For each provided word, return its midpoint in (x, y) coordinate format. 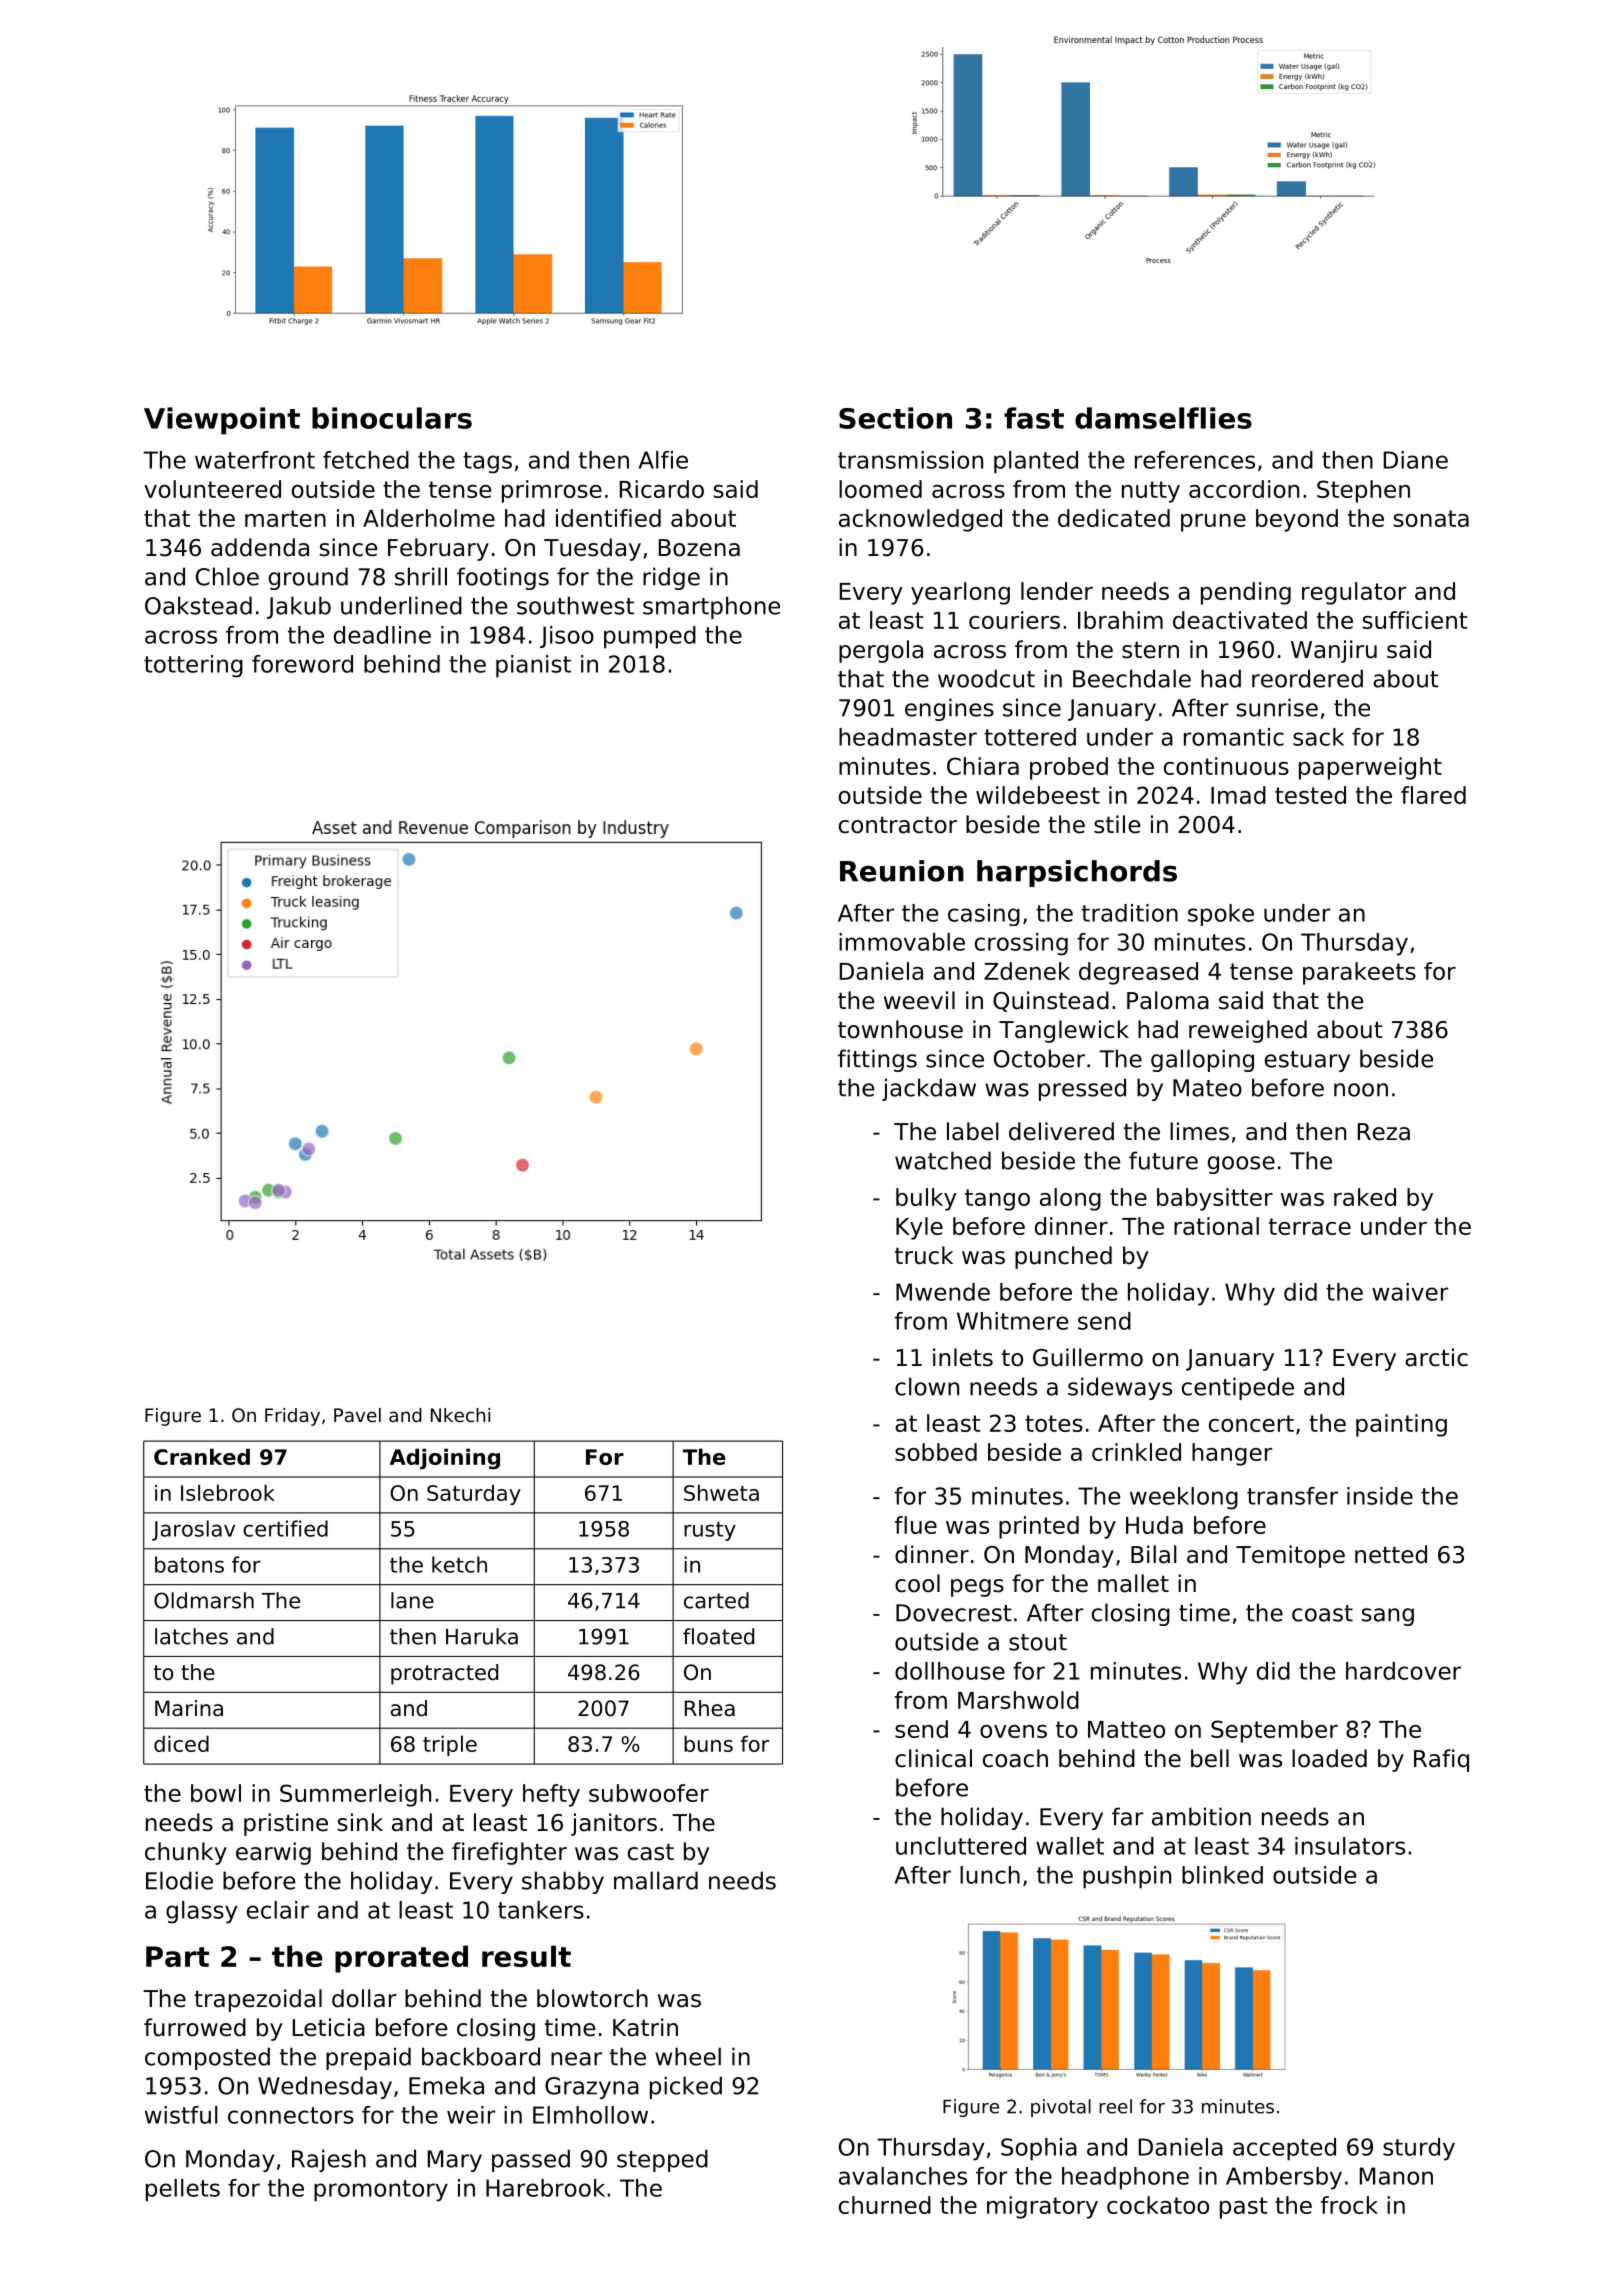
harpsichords (1077, 873)
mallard (656, 1880)
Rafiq (1441, 1760)
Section (895, 418)
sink (360, 1822)
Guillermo (1088, 1357)
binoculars (392, 418)
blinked (1222, 1875)
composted (207, 2058)
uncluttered (961, 1846)
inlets (963, 1357)
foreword (302, 664)
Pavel (357, 1415)
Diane (1416, 460)
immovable (902, 942)
